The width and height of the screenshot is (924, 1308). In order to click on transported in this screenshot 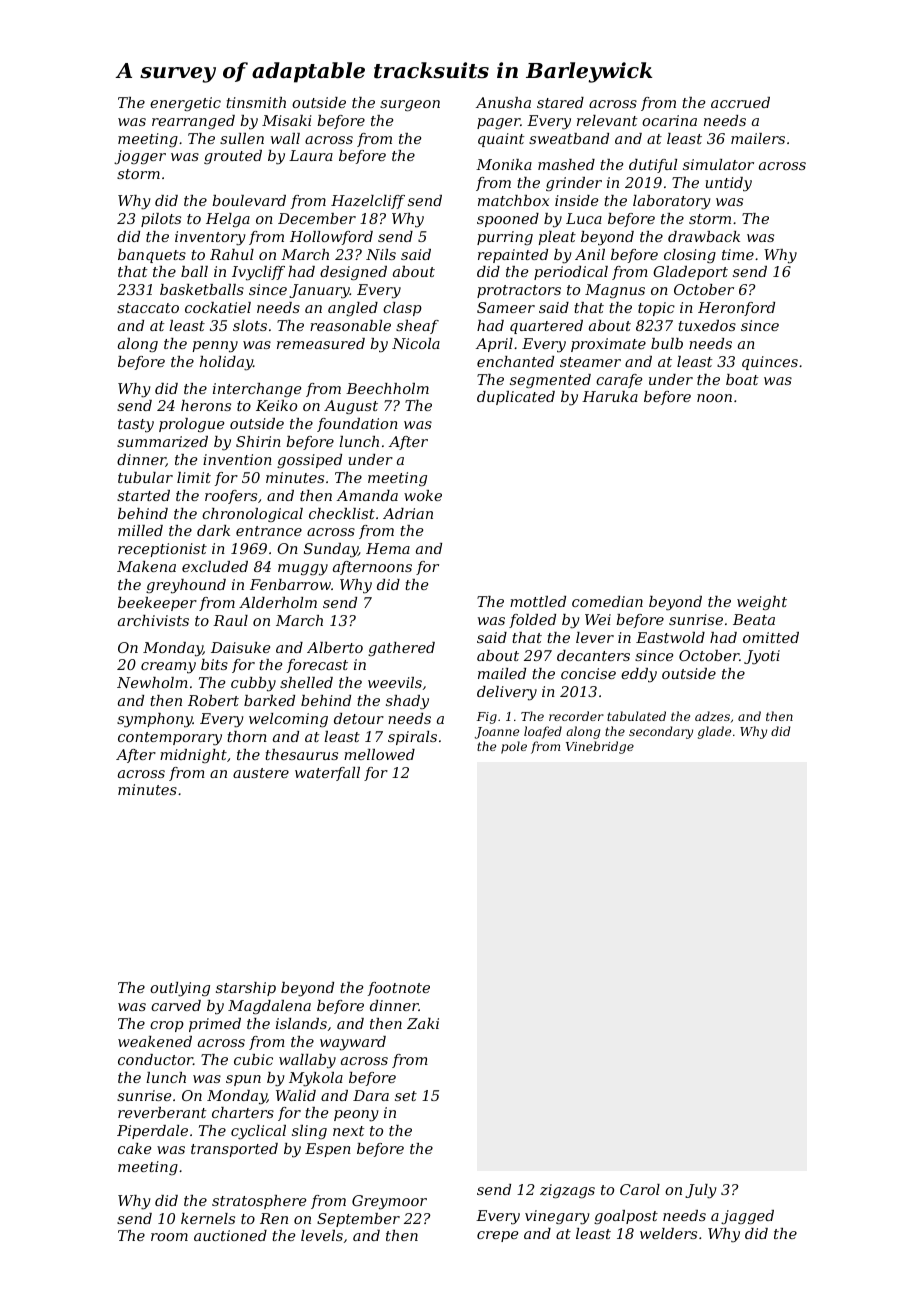, I will do `click(234, 1150)`.
